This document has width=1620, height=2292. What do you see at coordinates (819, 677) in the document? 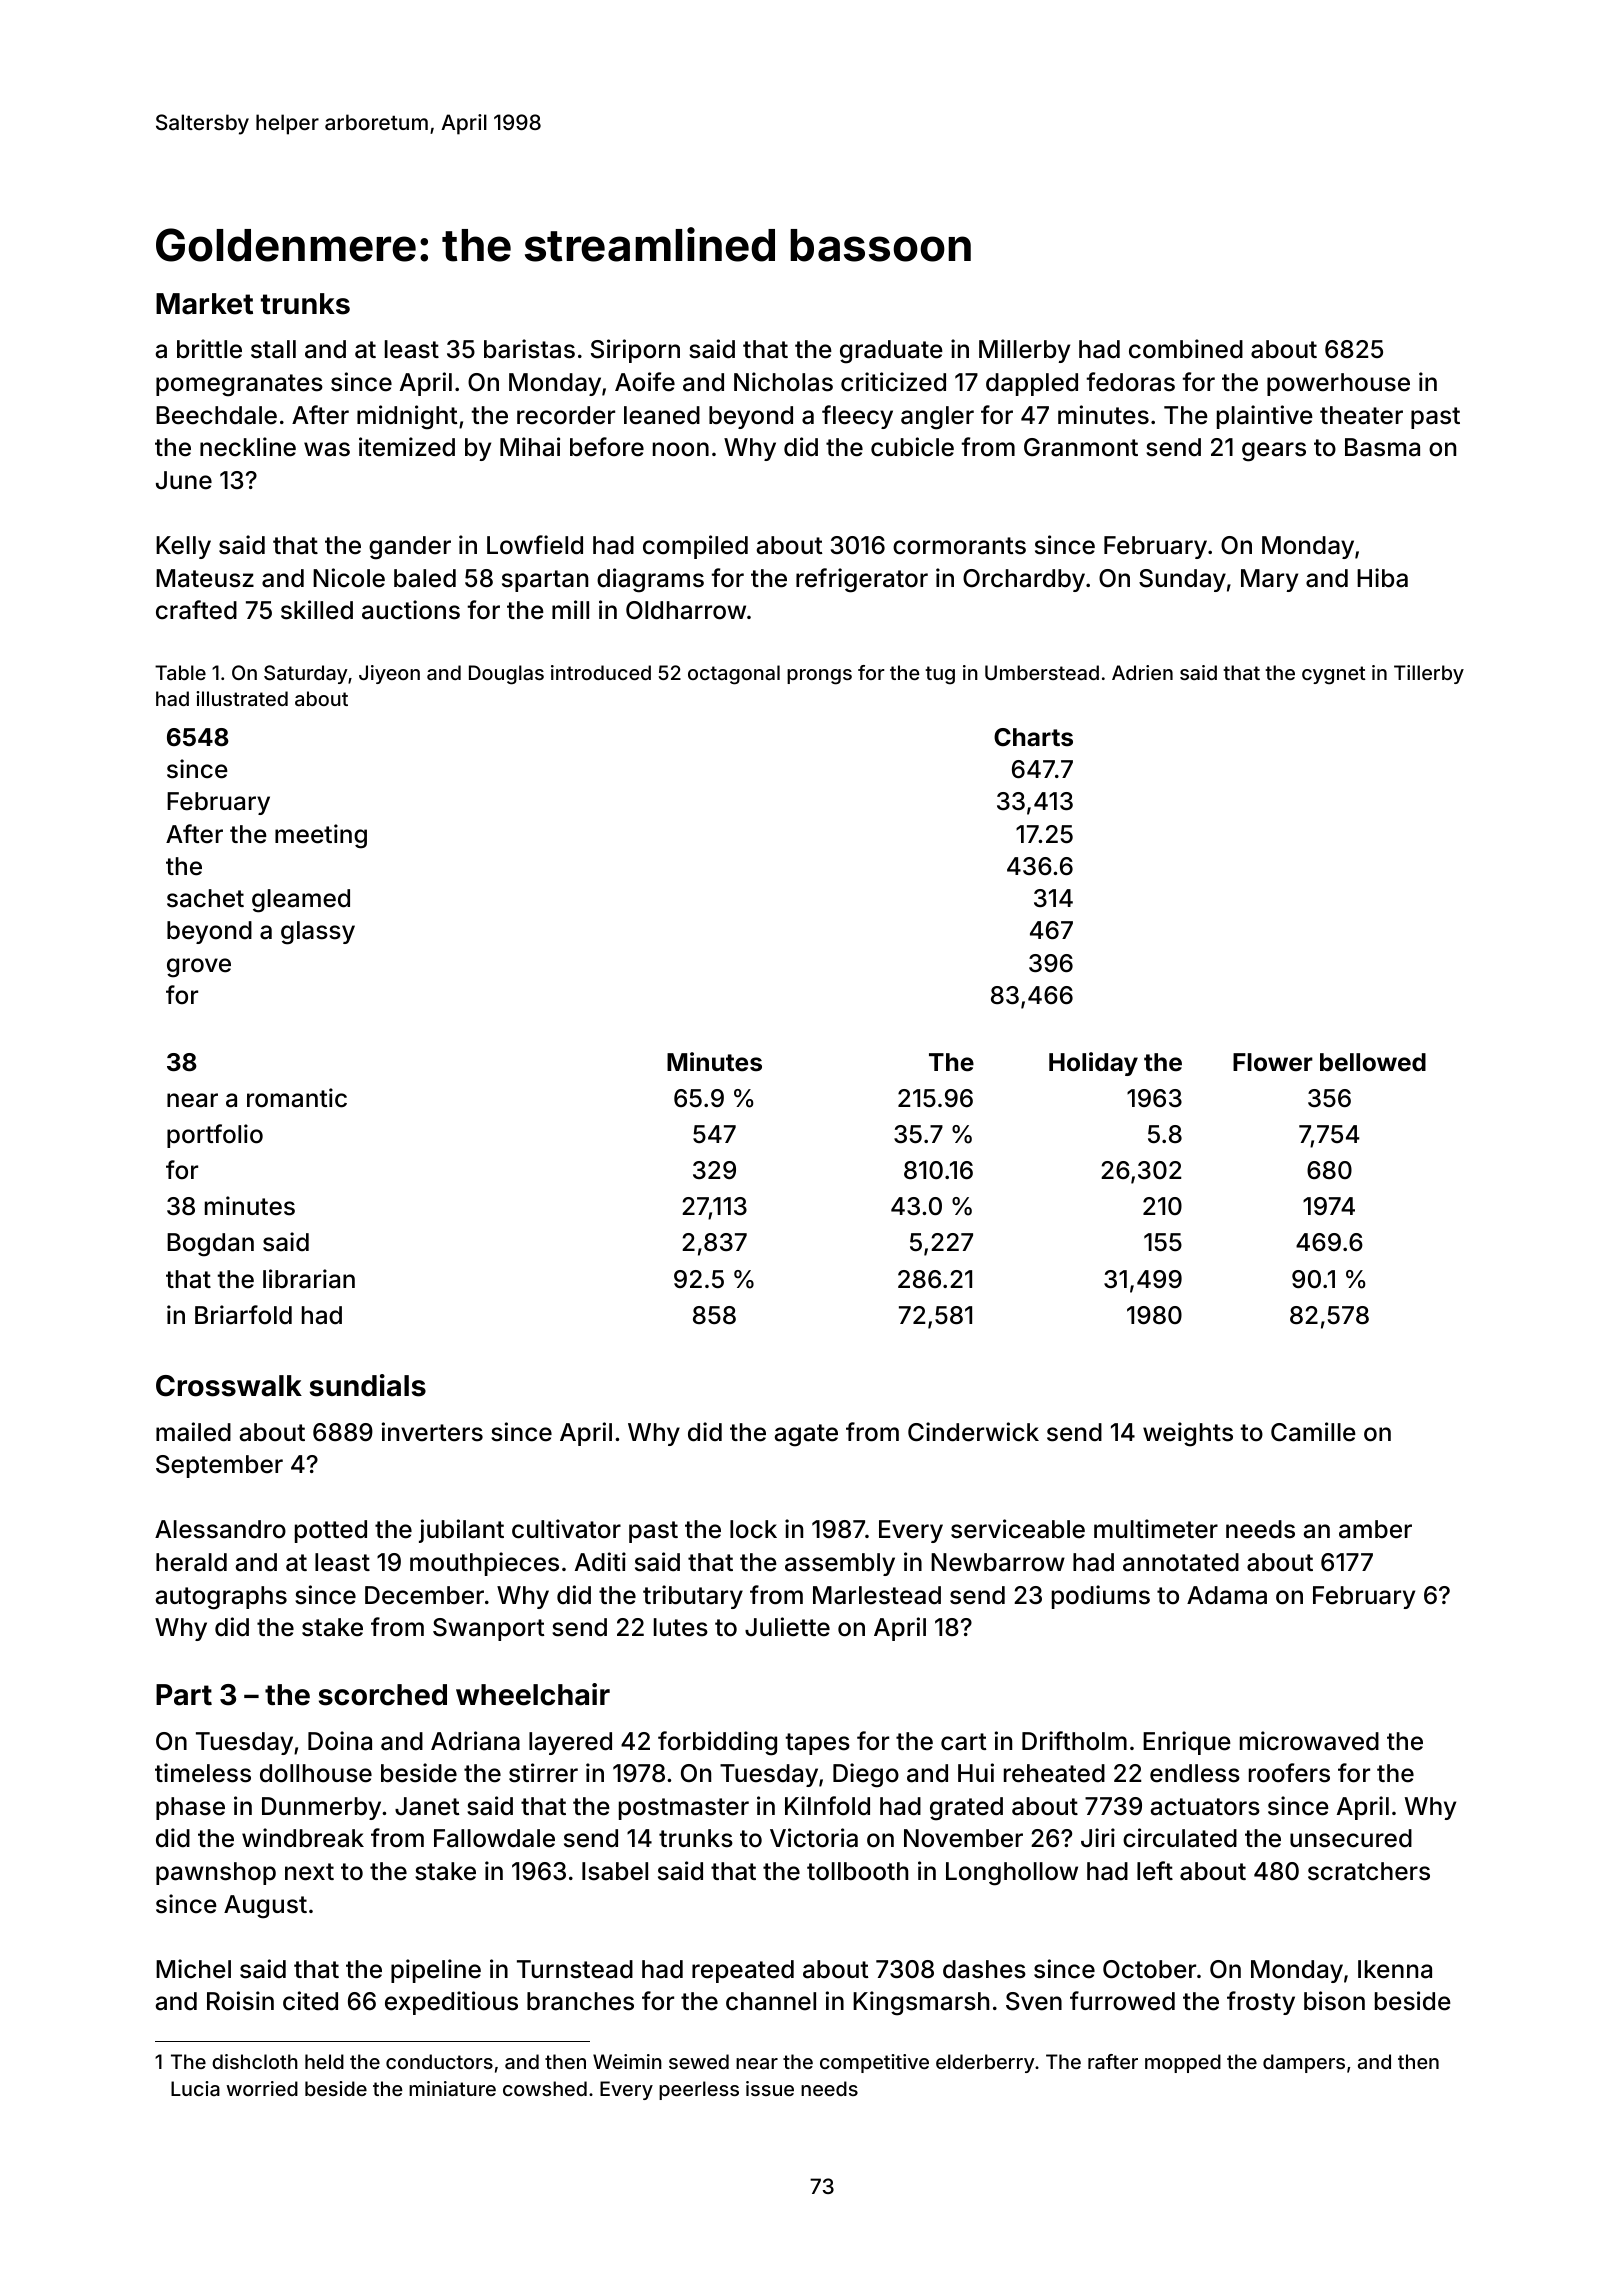
I see `prongs` at bounding box center [819, 677].
